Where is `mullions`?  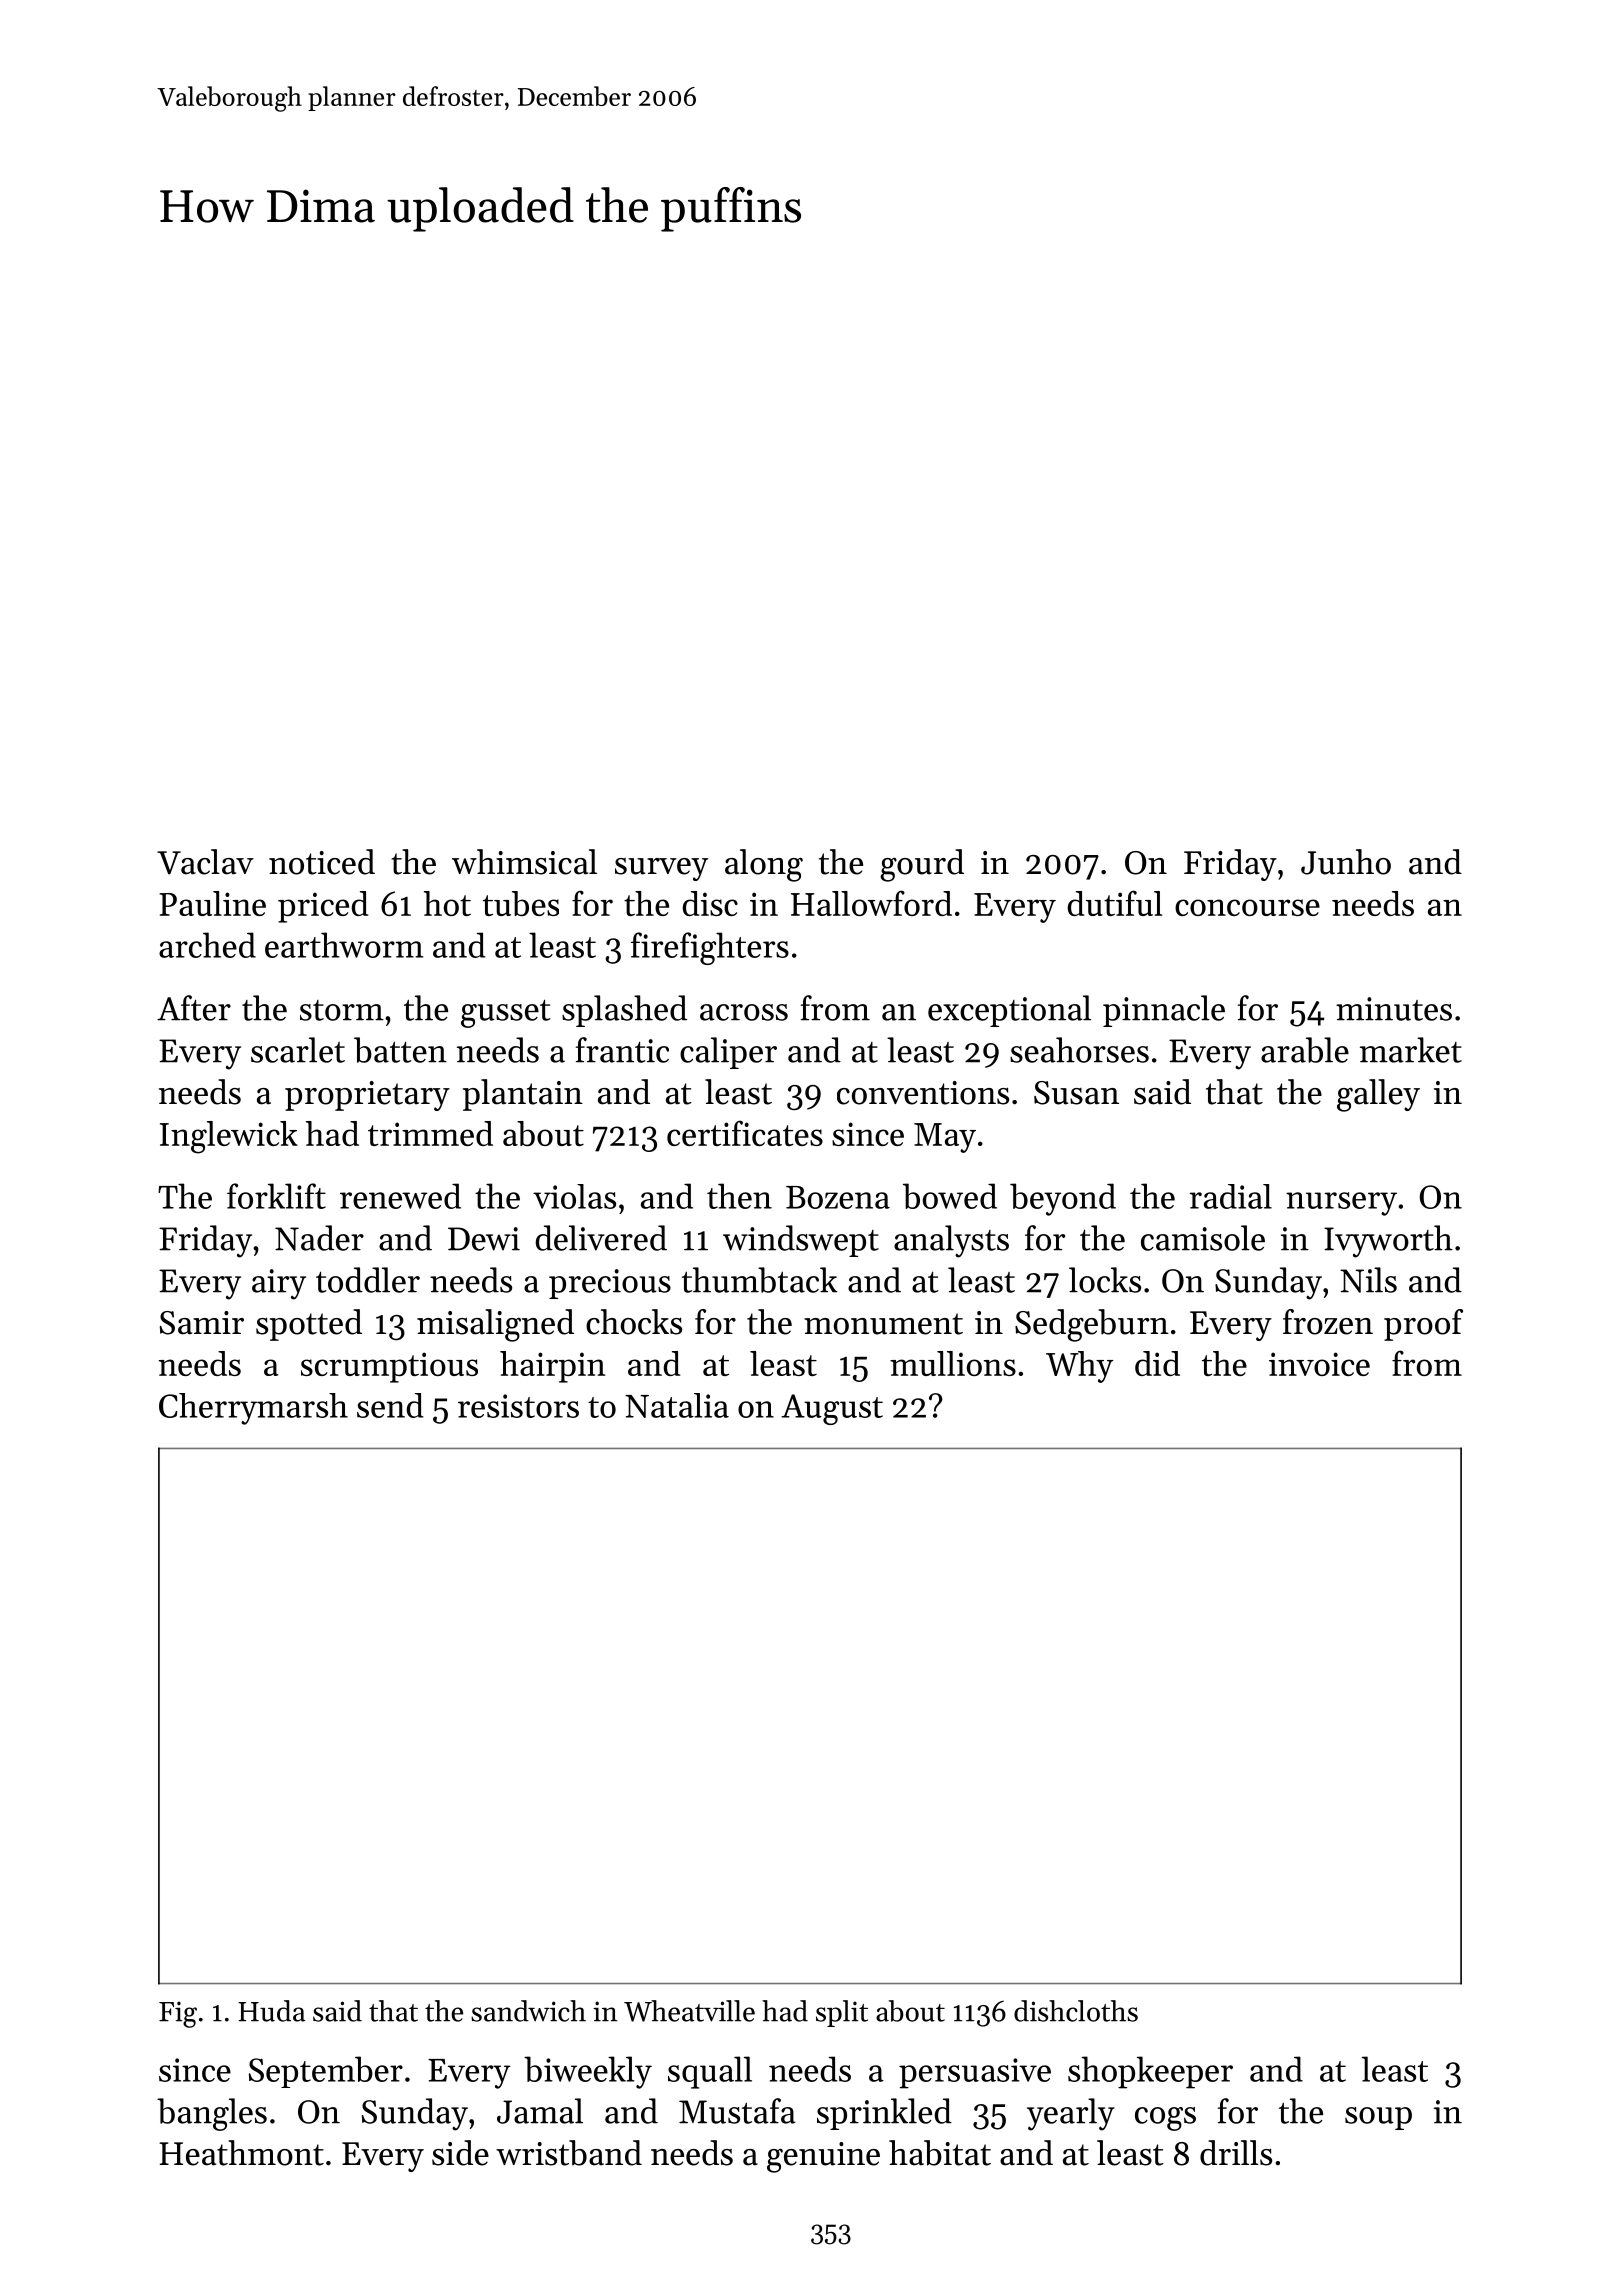
mullions is located at coordinates (953, 1363).
